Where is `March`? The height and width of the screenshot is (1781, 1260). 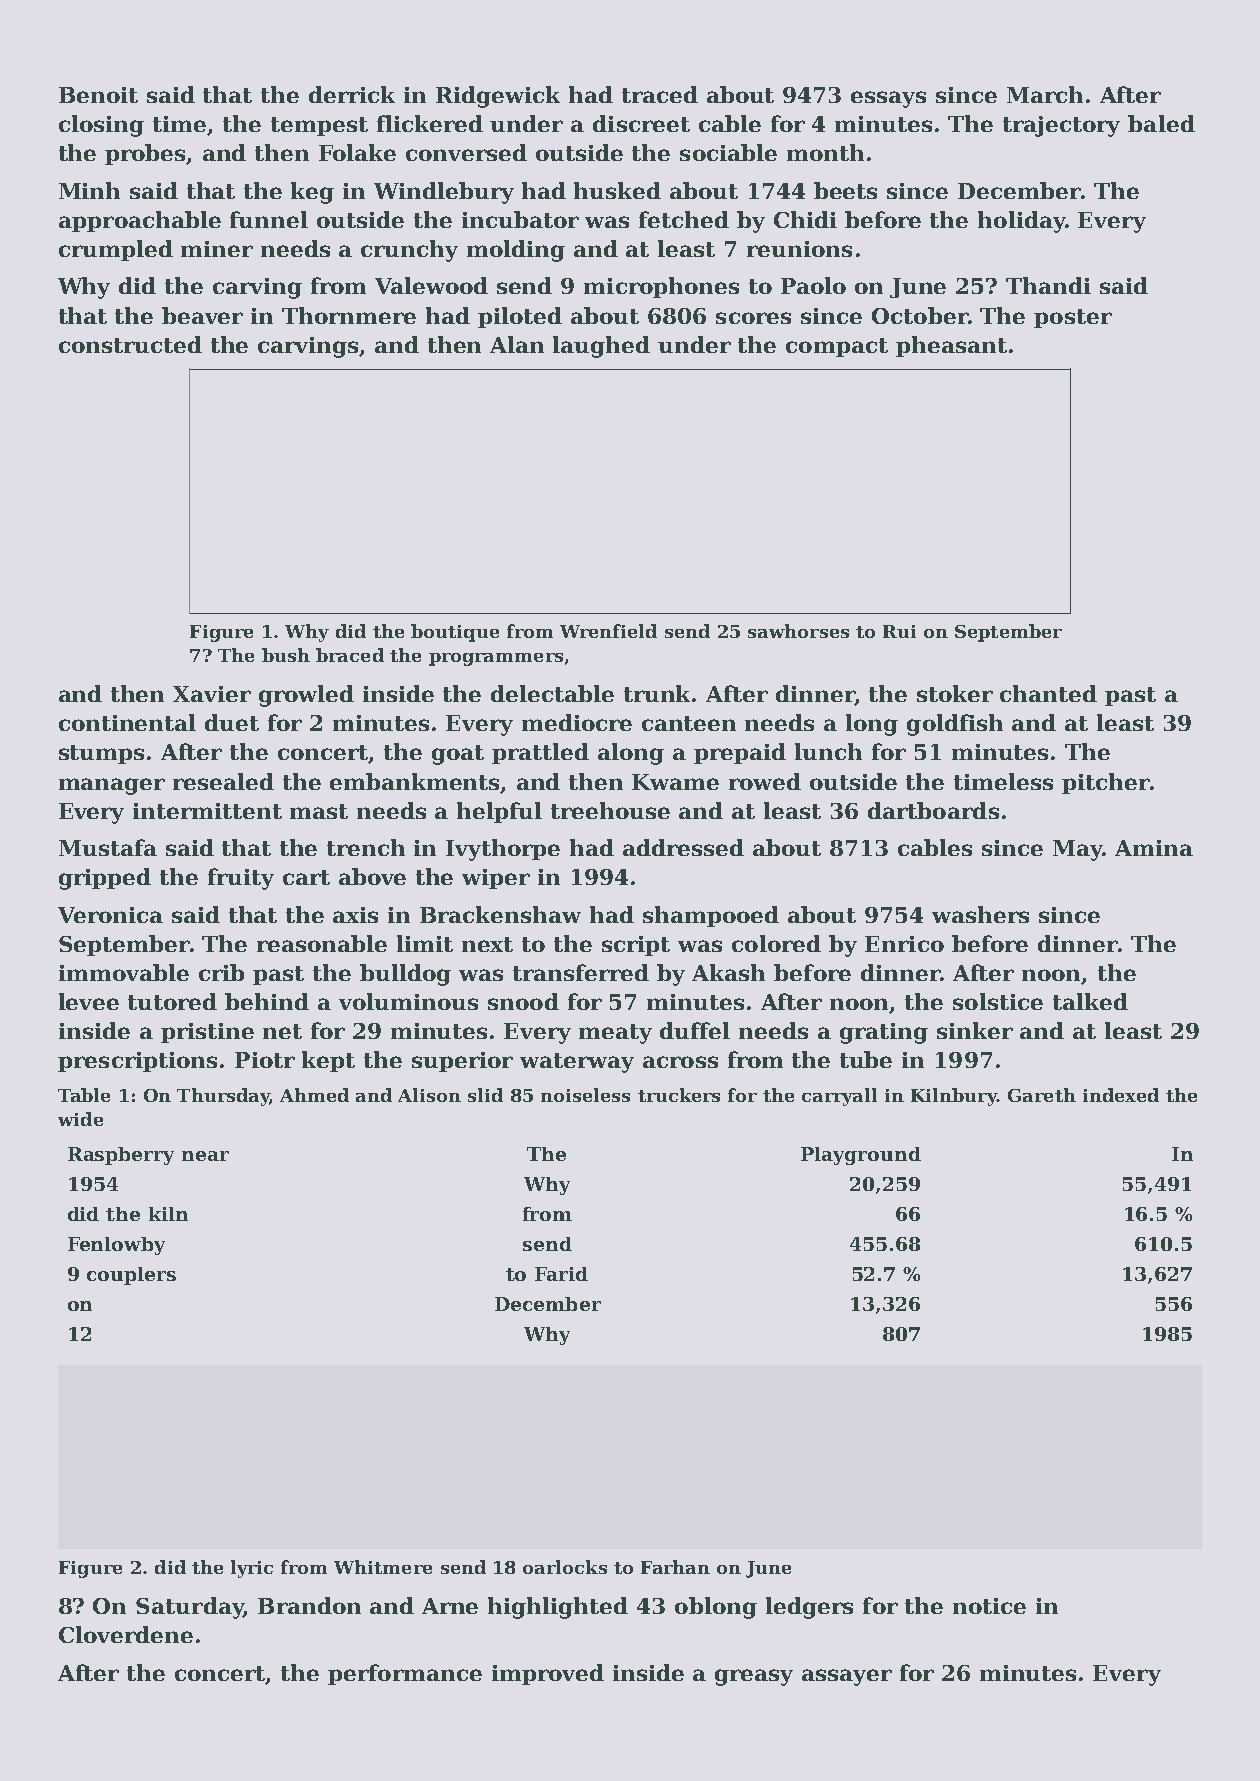 March is located at coordinates (1045, 94).
